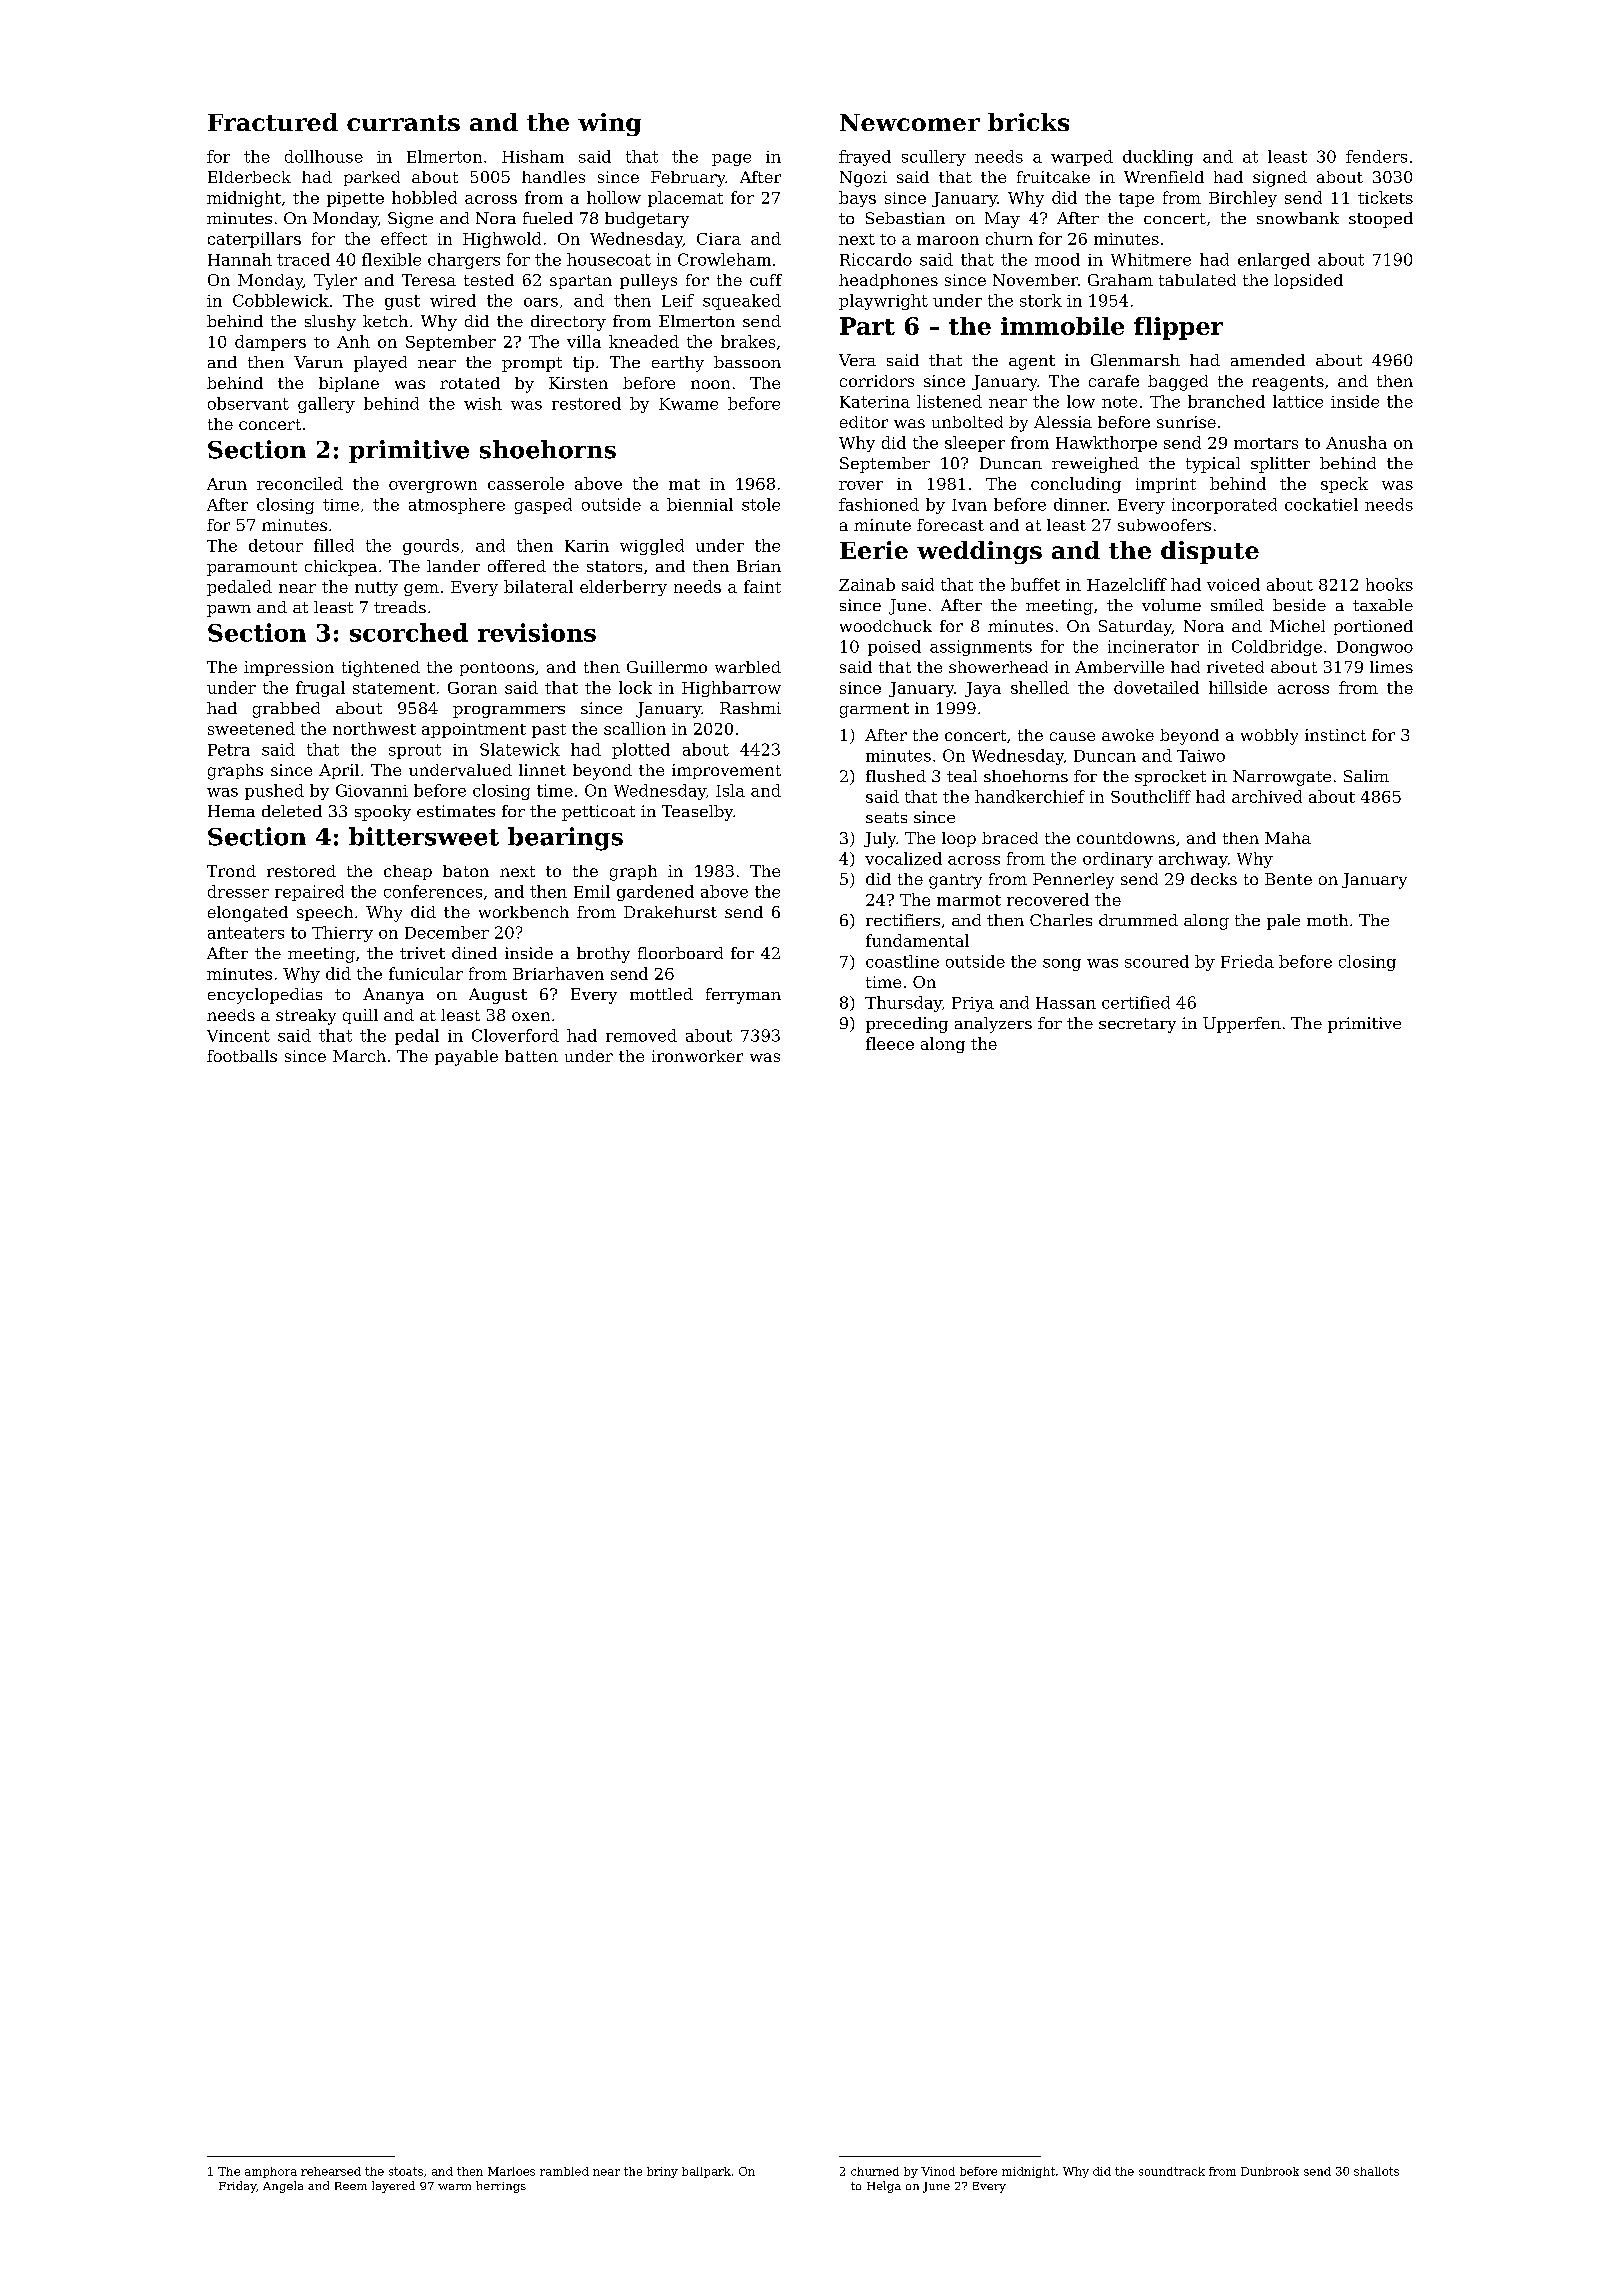 This document has height=2292, width=1620. I want to click on May, so click(1002, 220).
